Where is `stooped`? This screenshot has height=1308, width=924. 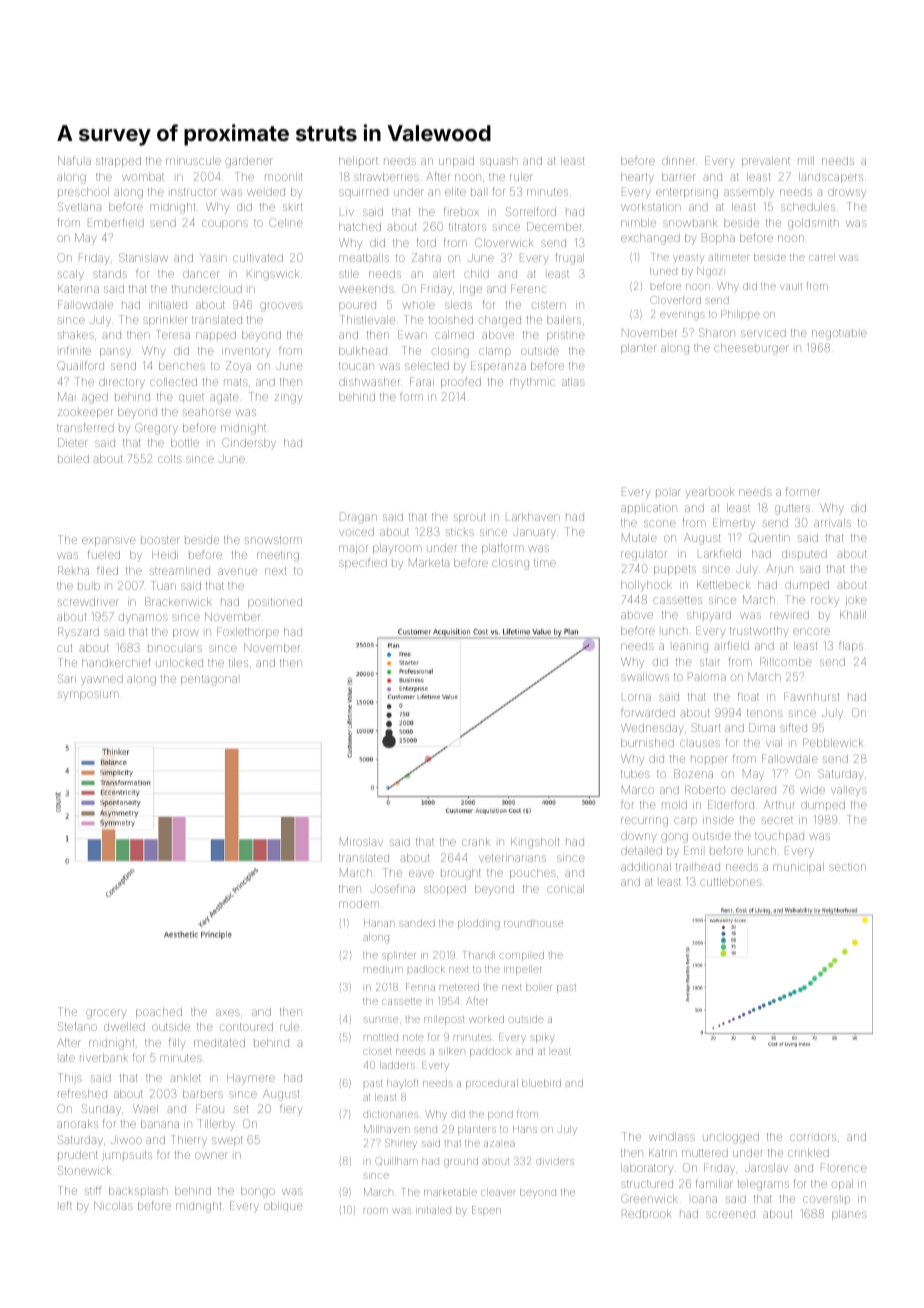
stooped is located at coordinates (445, 890).
